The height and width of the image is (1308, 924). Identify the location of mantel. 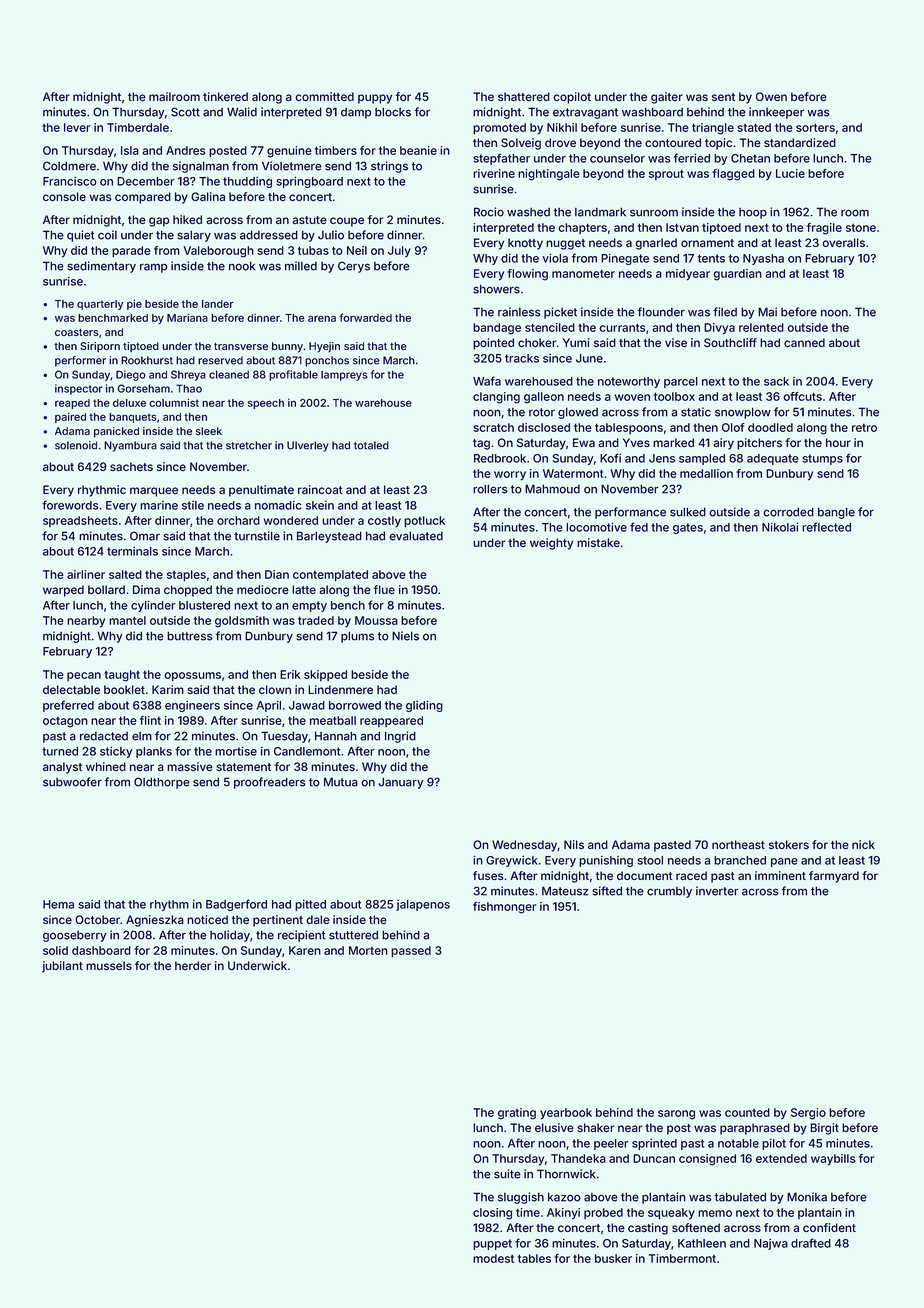
(127, 620).
